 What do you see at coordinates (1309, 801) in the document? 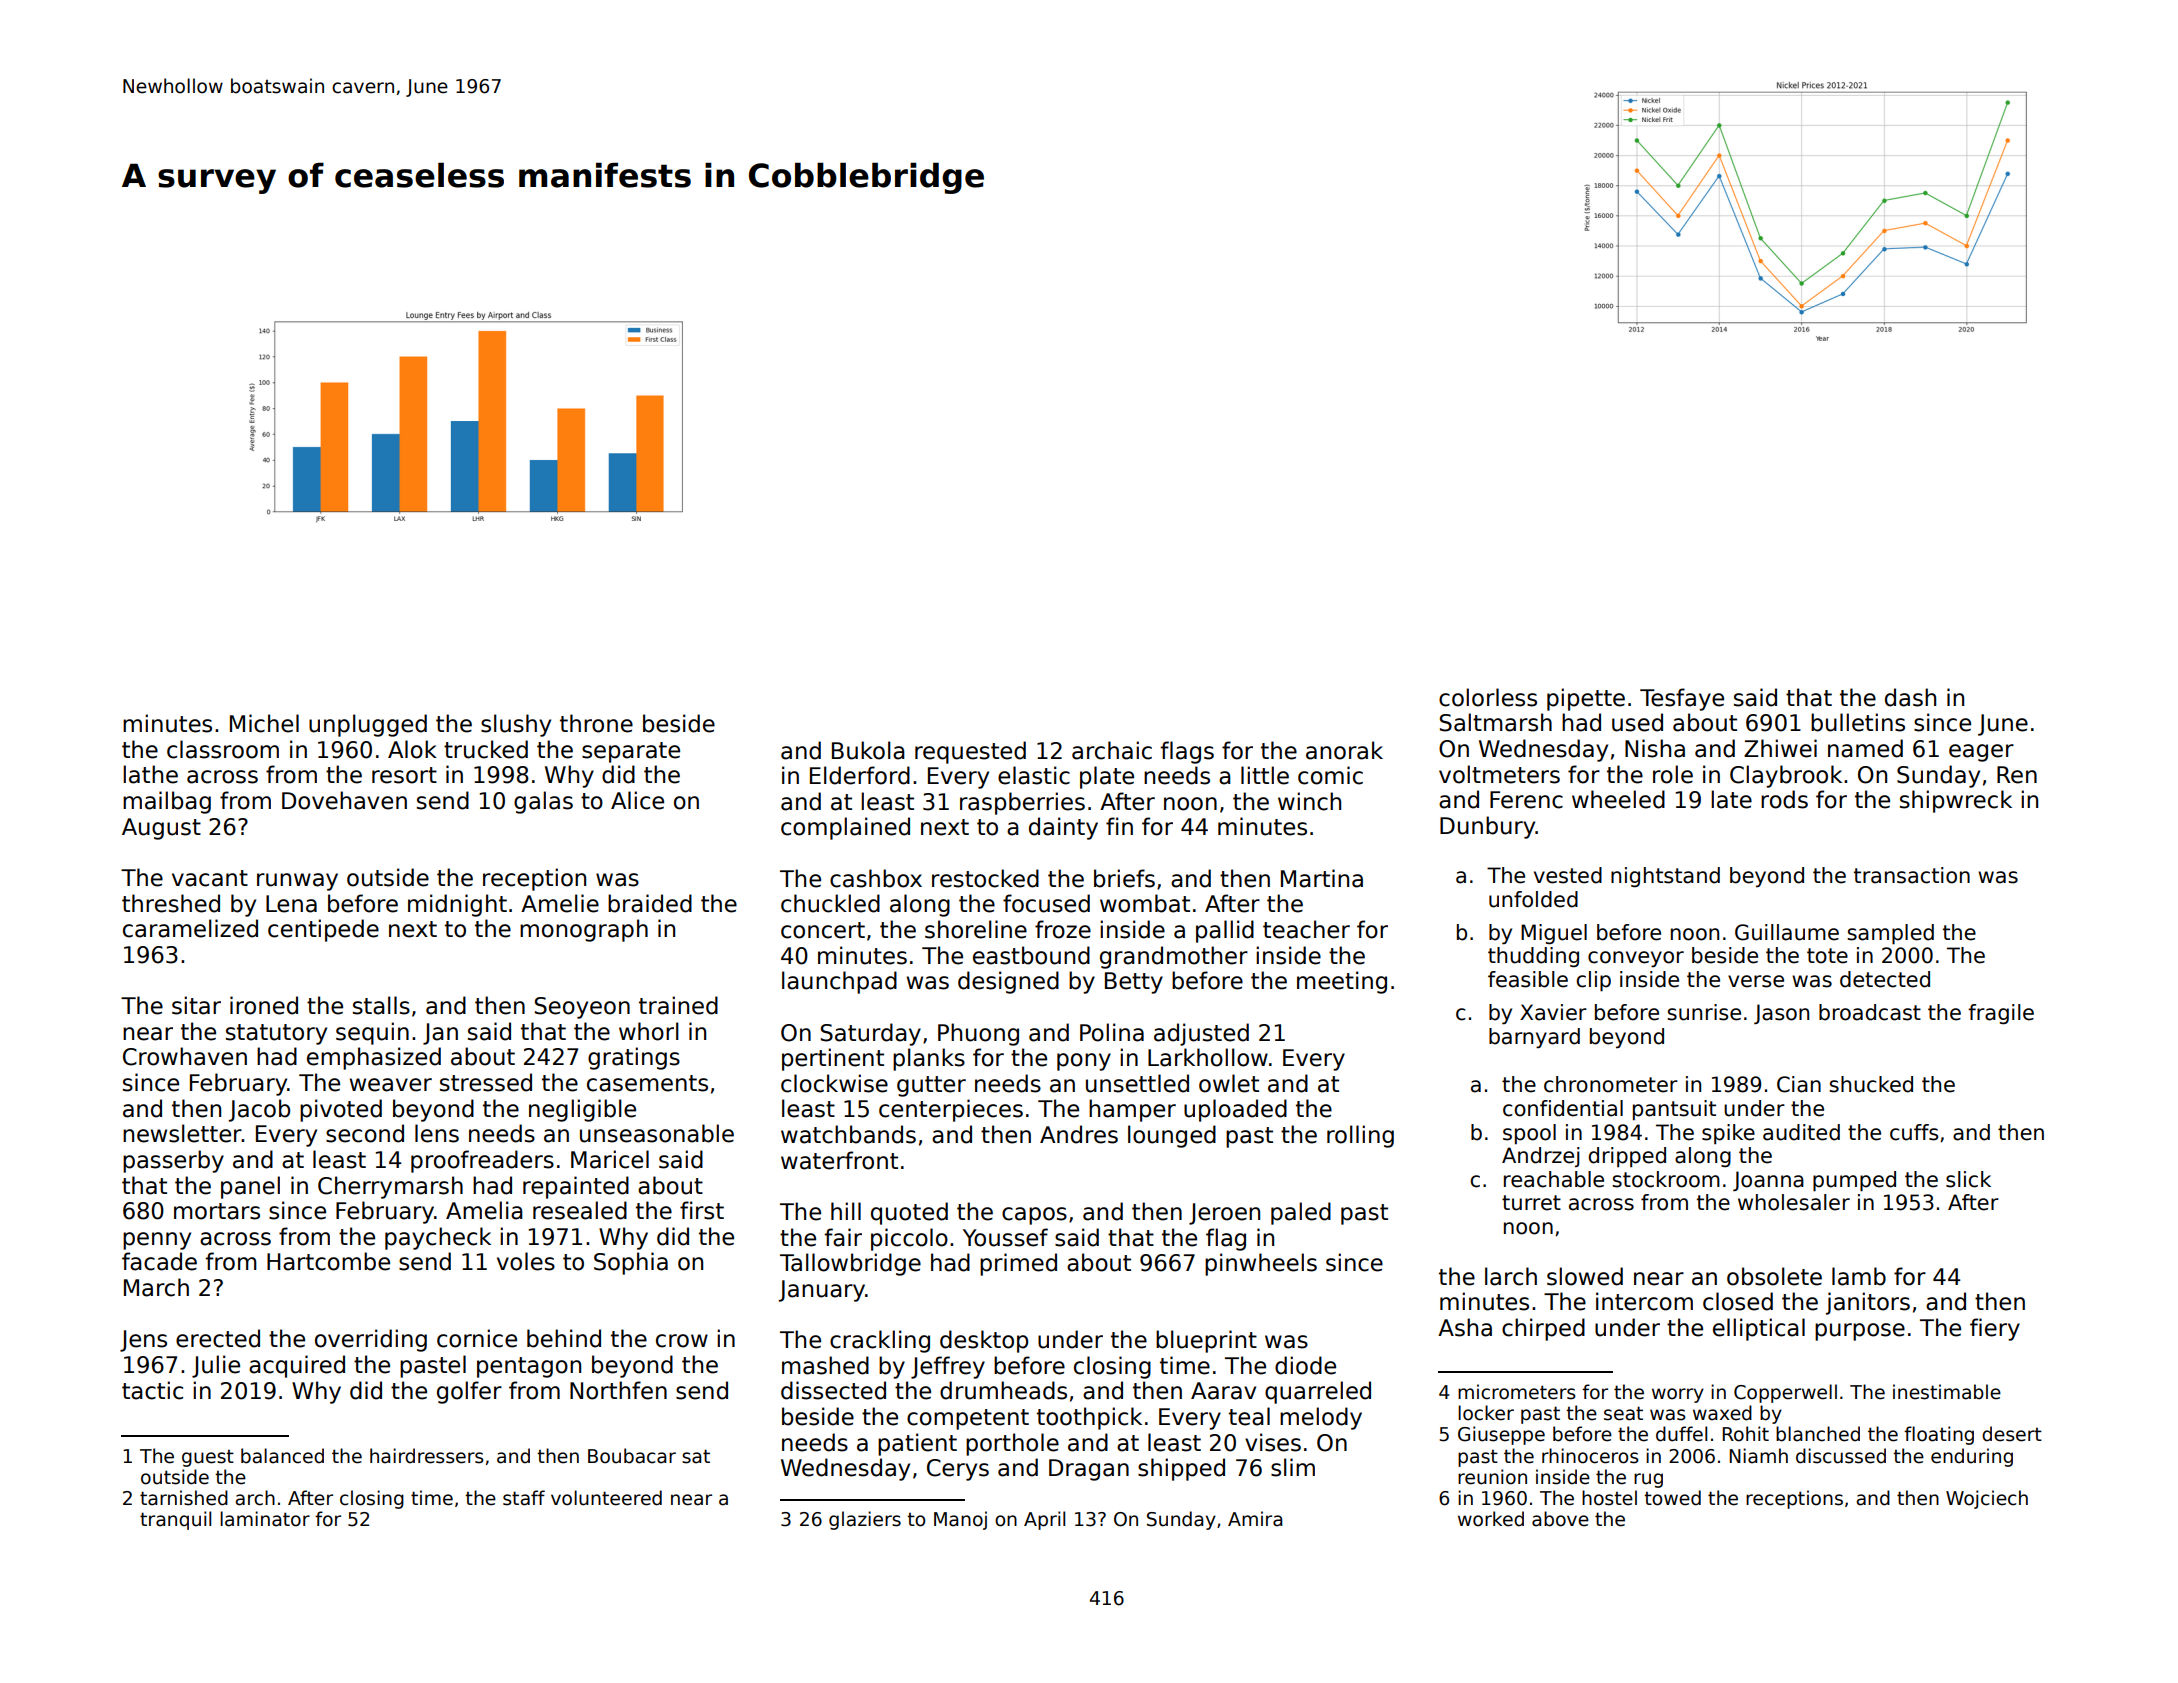
I see `winch` at bounding box center [1309, 801].
